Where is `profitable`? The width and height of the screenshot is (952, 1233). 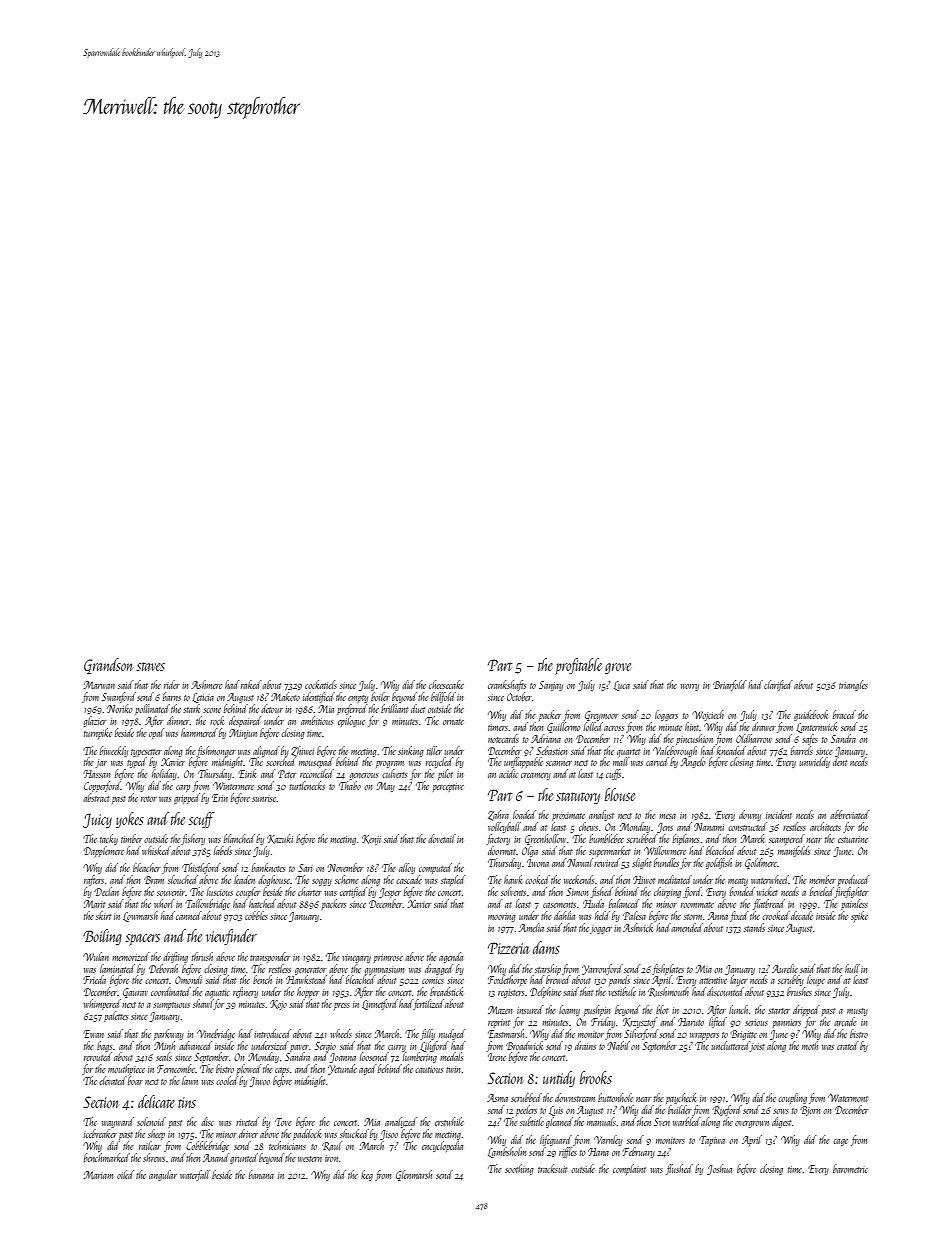
profitable is located at coordinates (578, 666).
